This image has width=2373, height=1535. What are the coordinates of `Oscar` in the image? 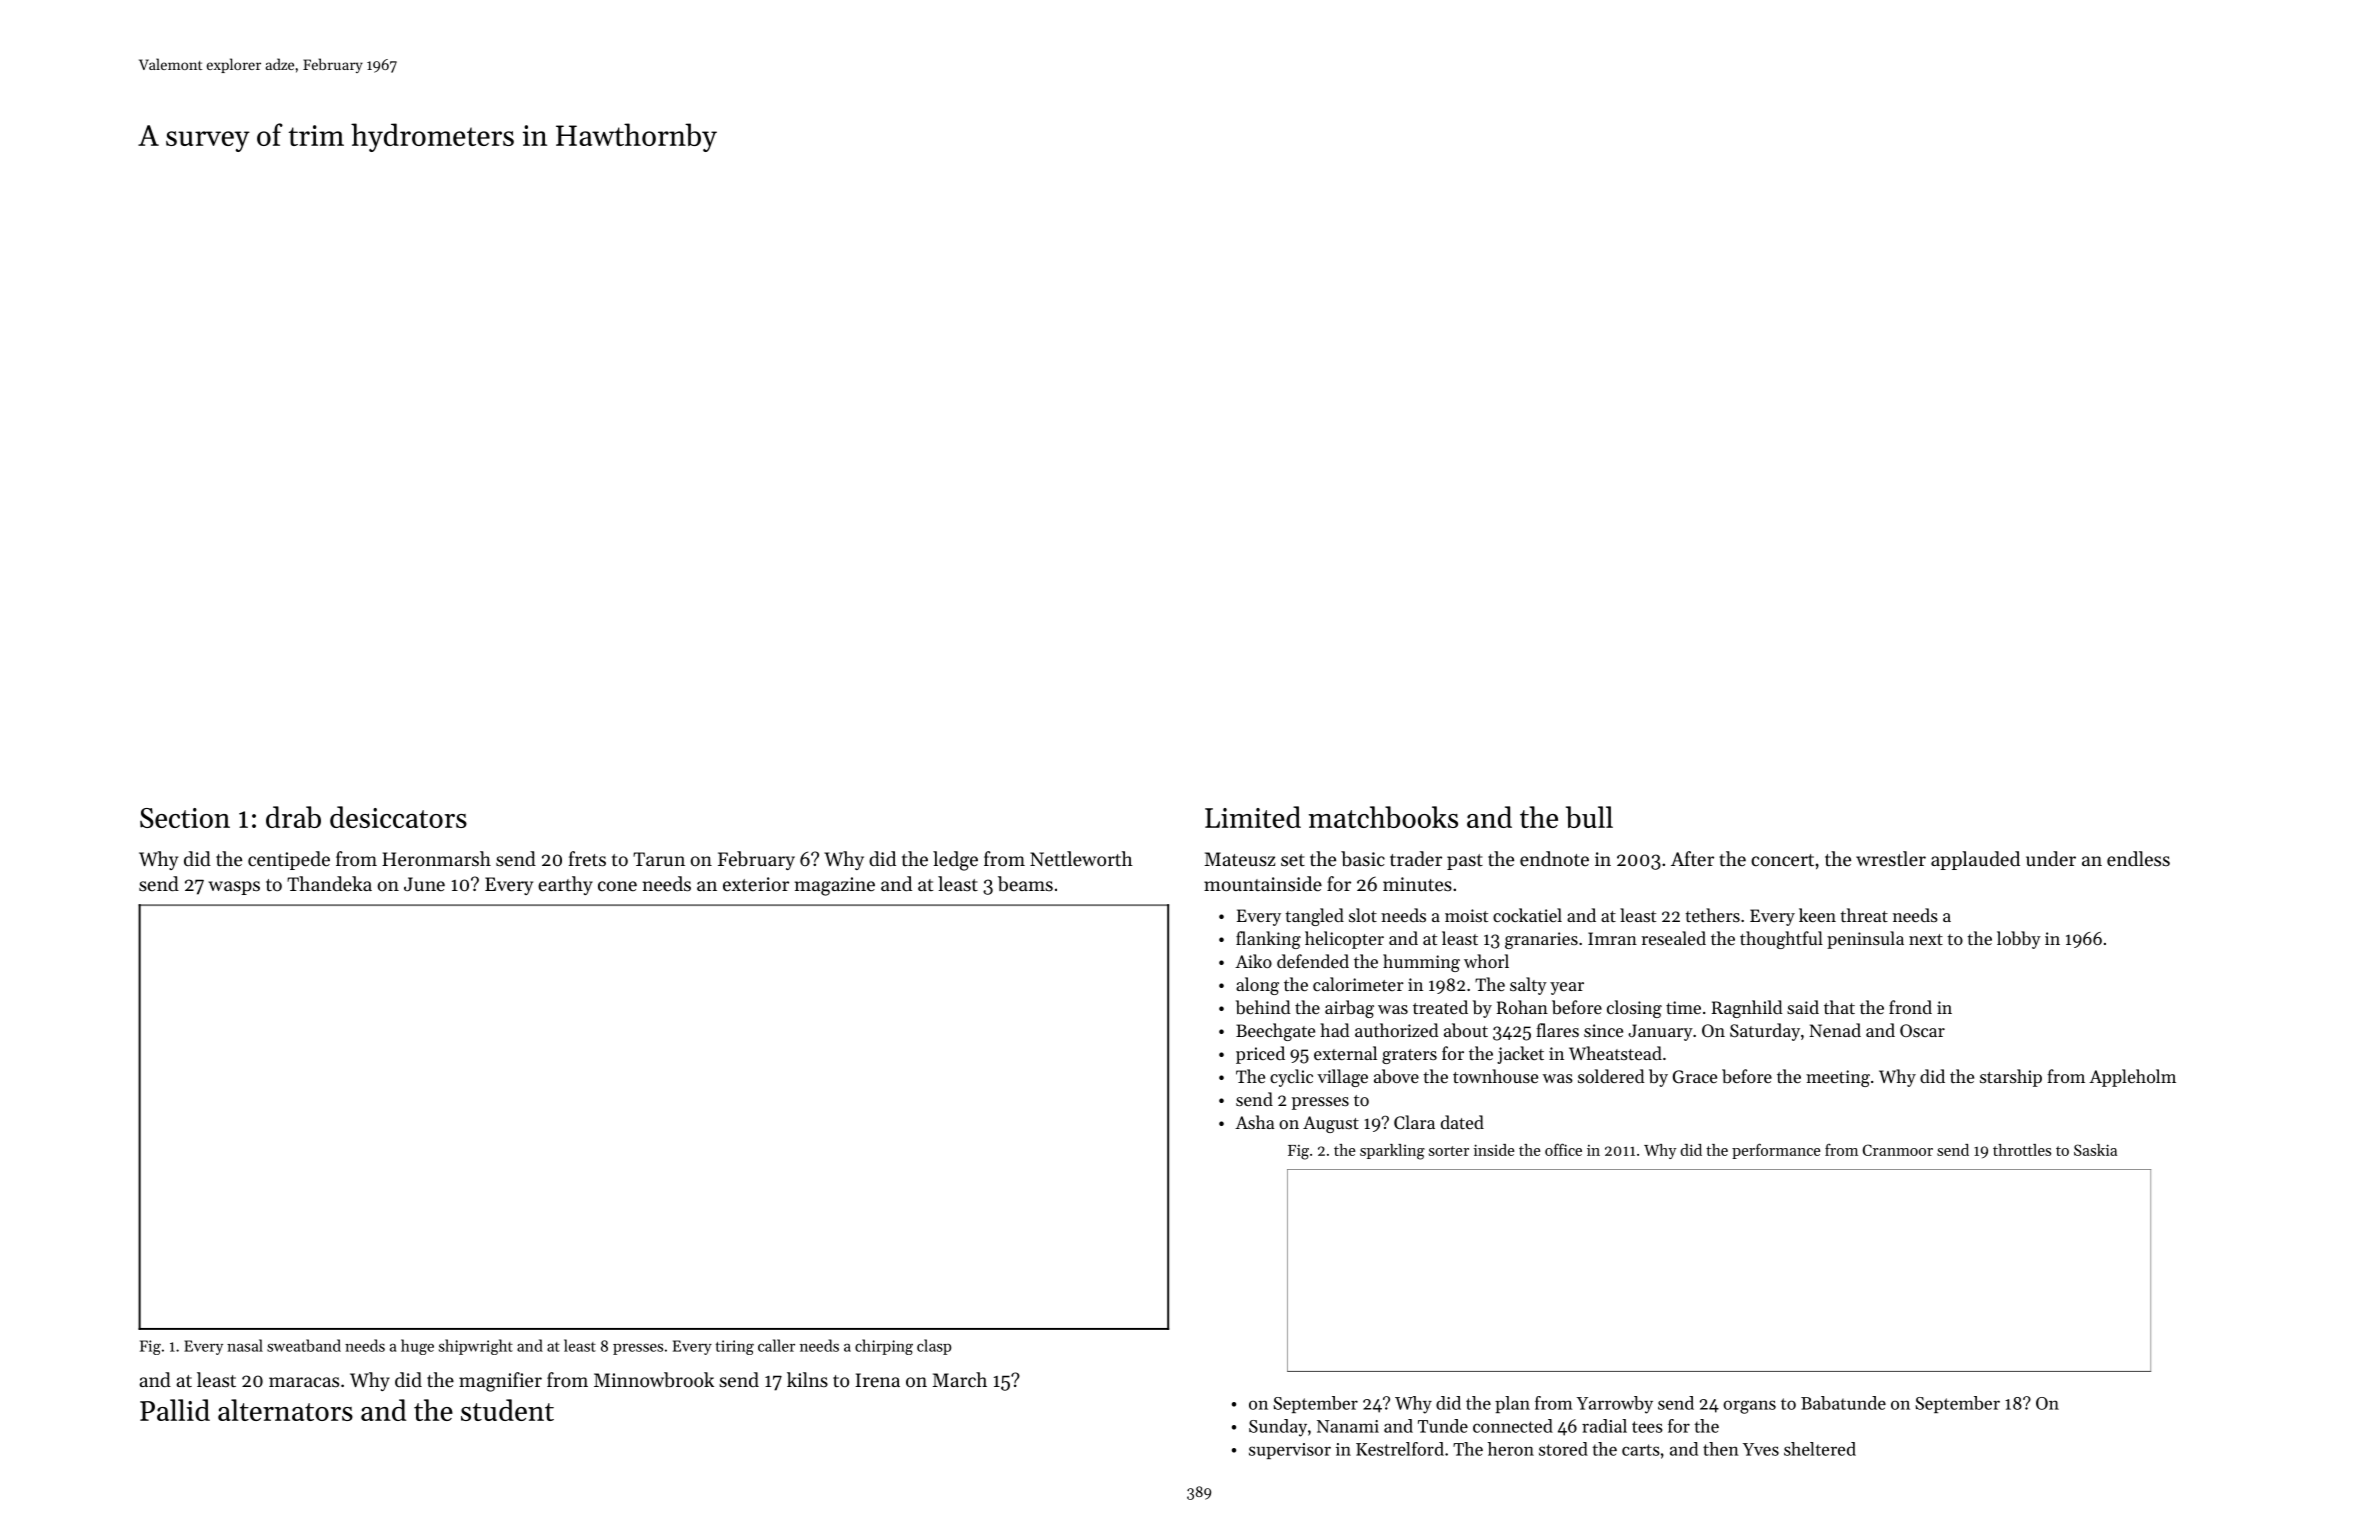 It's located at (1922, 1030).
